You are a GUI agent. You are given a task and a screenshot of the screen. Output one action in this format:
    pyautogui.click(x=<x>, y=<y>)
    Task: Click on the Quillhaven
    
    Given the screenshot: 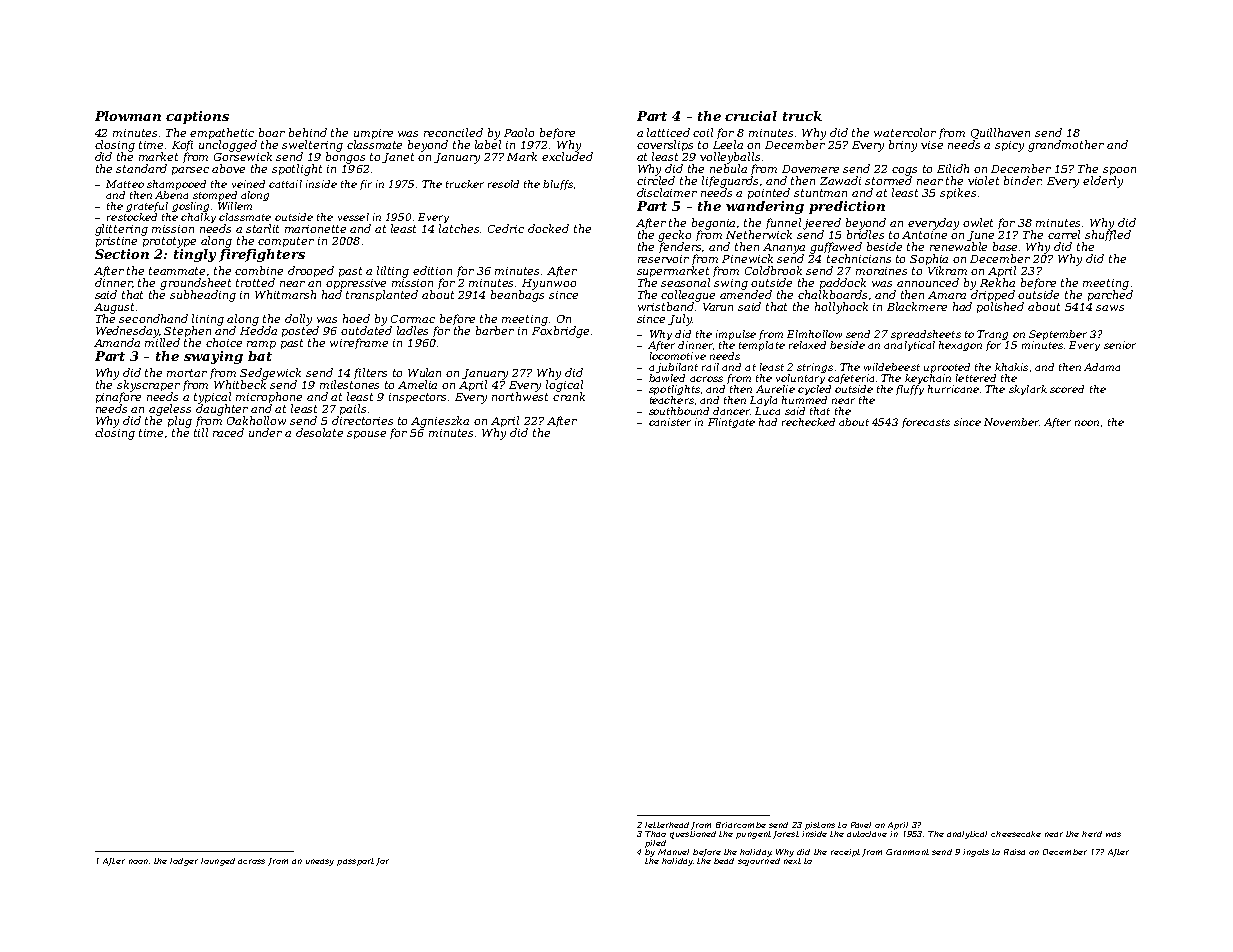 What is the action you would take?
    pyautogui.click(x=1000, y=133)
